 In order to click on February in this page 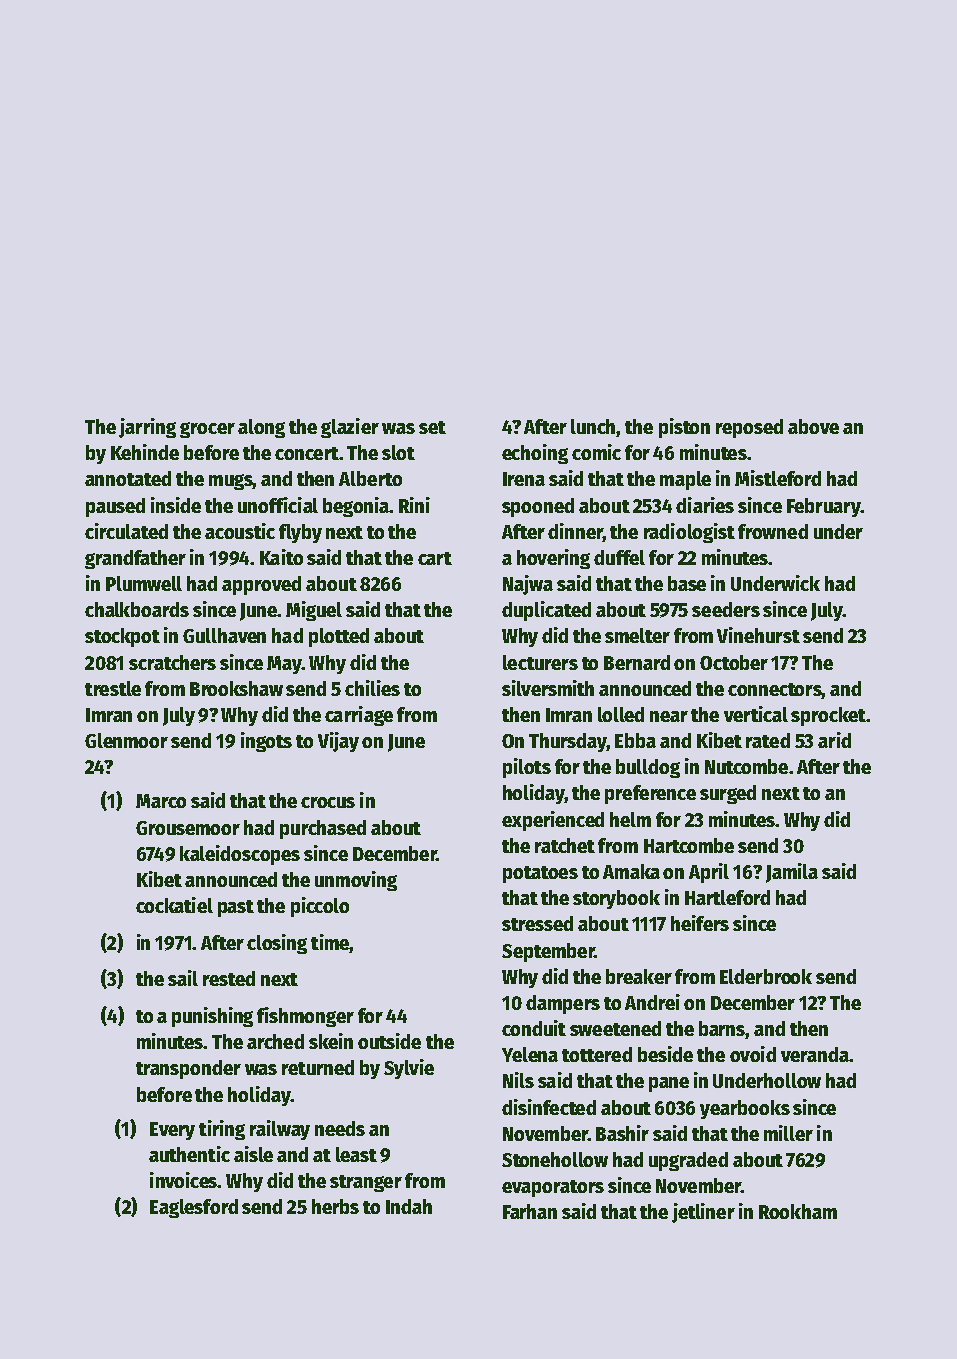, I will do `click(823, 507)`.
